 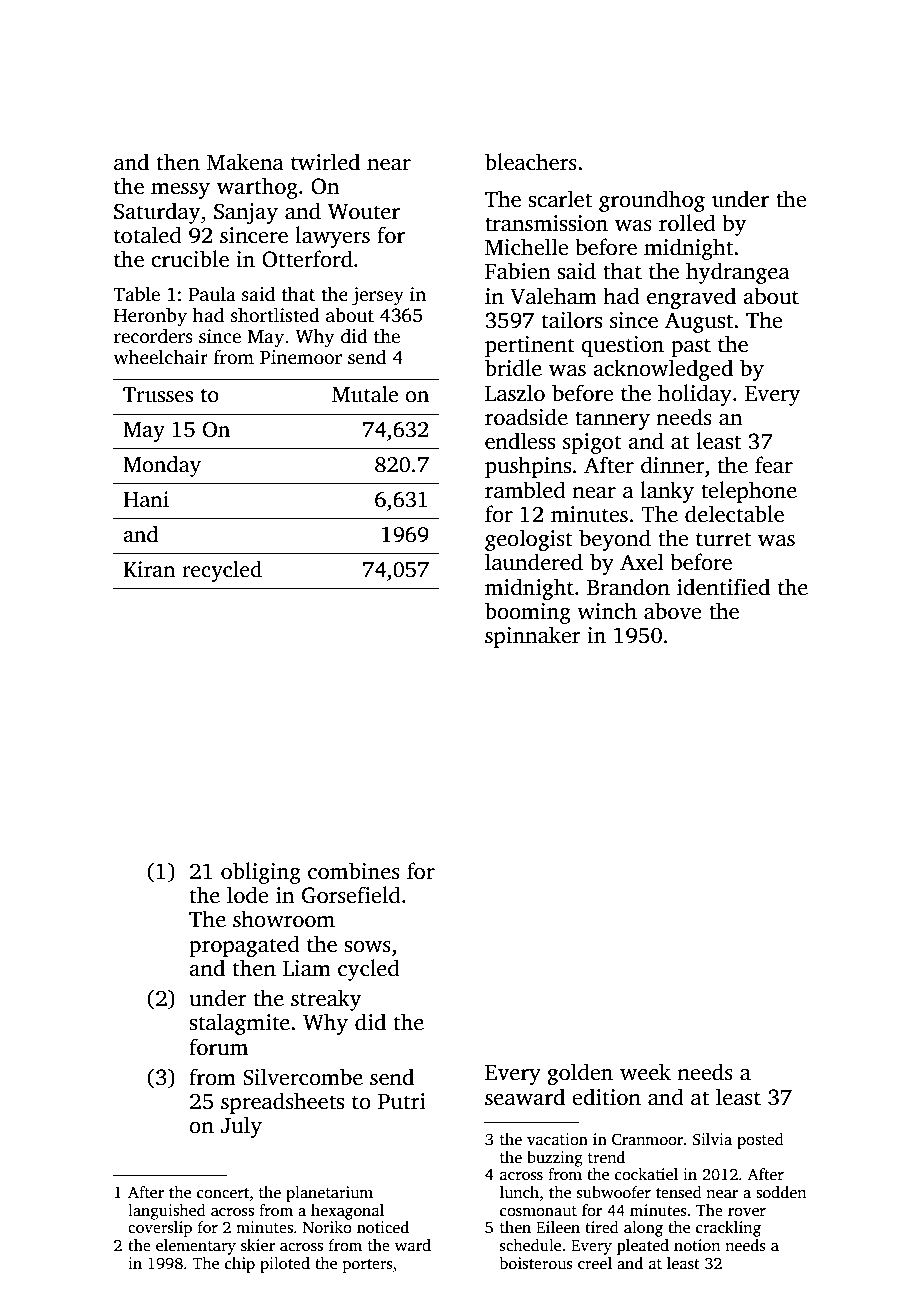 I want to click on chip, so click(x=240, y=1265).
